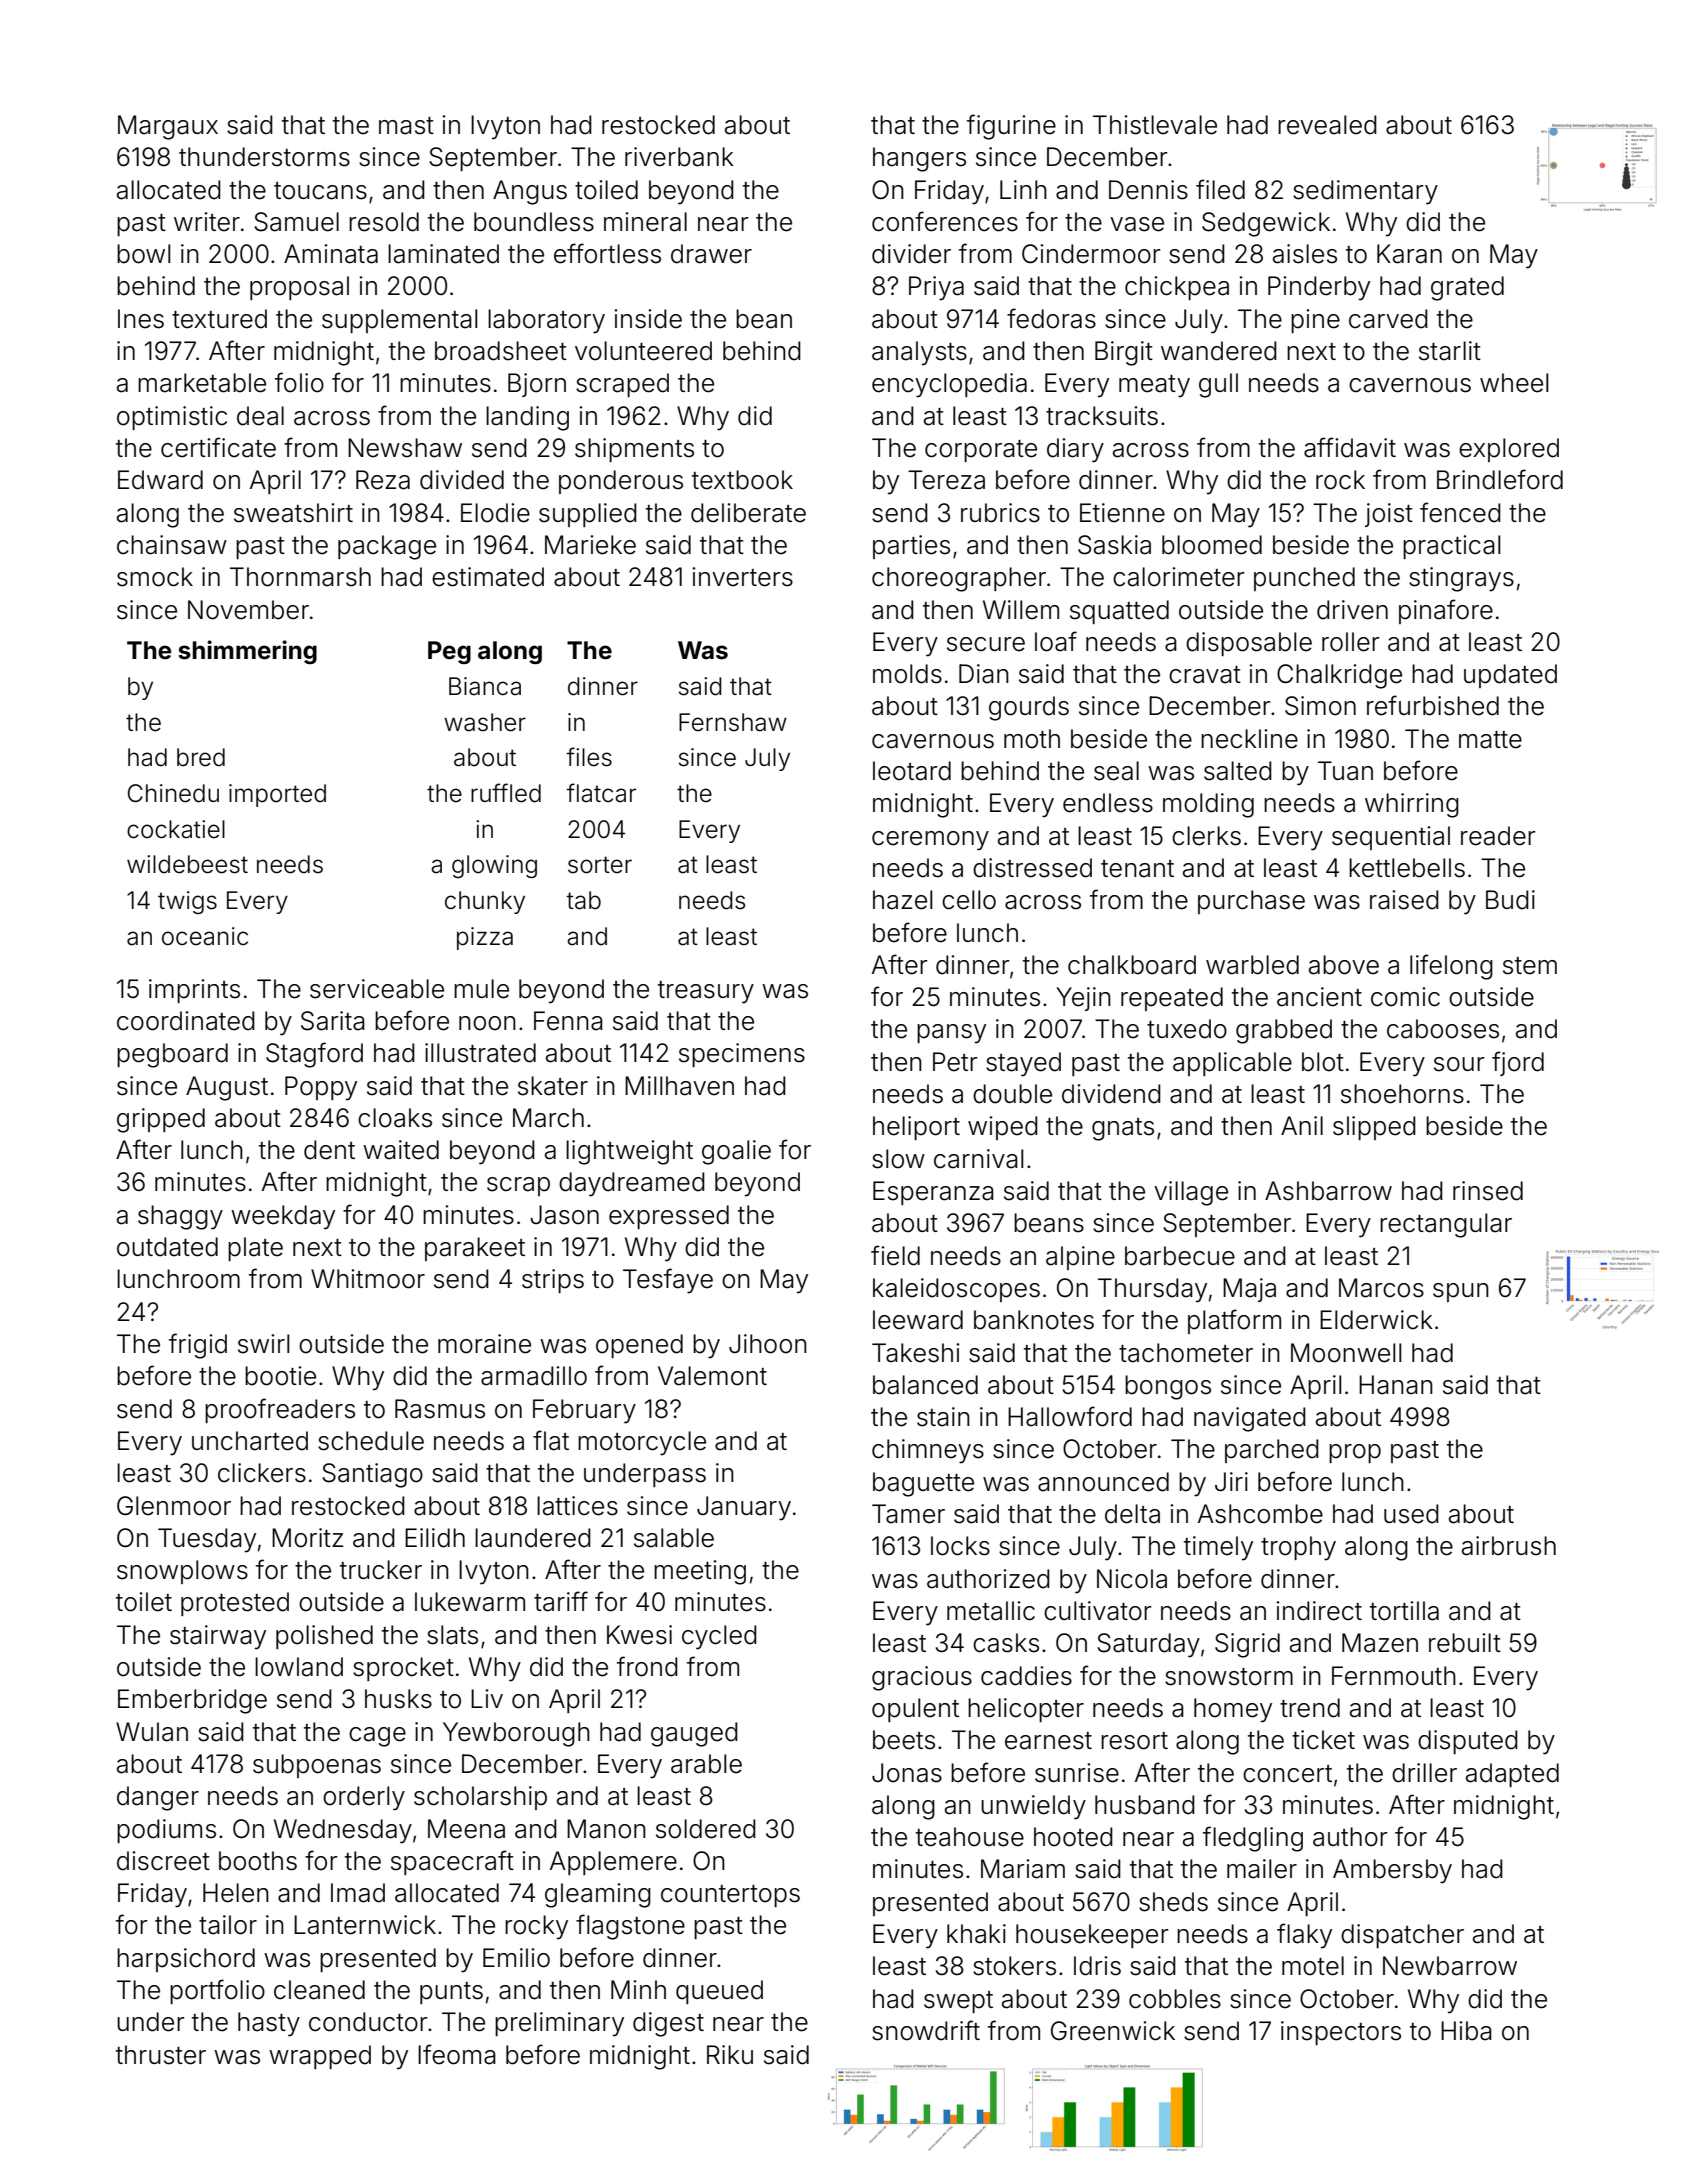  Describe the element at coordinates (1070, 1416) in the page. I see `Hallowford` at that location.
